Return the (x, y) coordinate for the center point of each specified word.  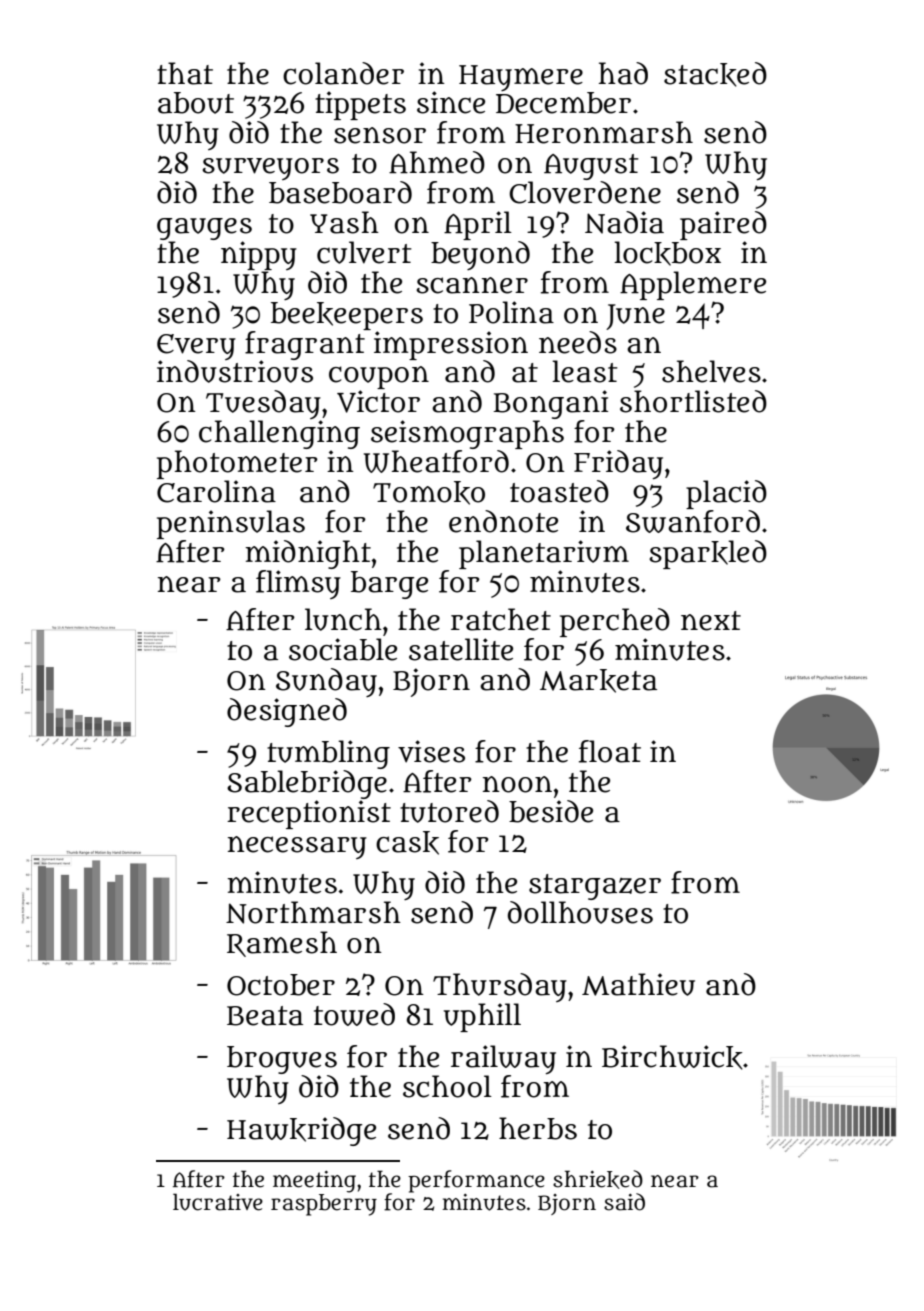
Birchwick (672, 1057)
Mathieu (638, 984)
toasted (559, 491)
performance (476, 1181)
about (196, 103)
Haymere (521, 78)
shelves (711, 371)
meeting (314, 1182)
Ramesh (282, 944)
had (623, 73)
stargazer (595, 887)
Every (196, 347)
